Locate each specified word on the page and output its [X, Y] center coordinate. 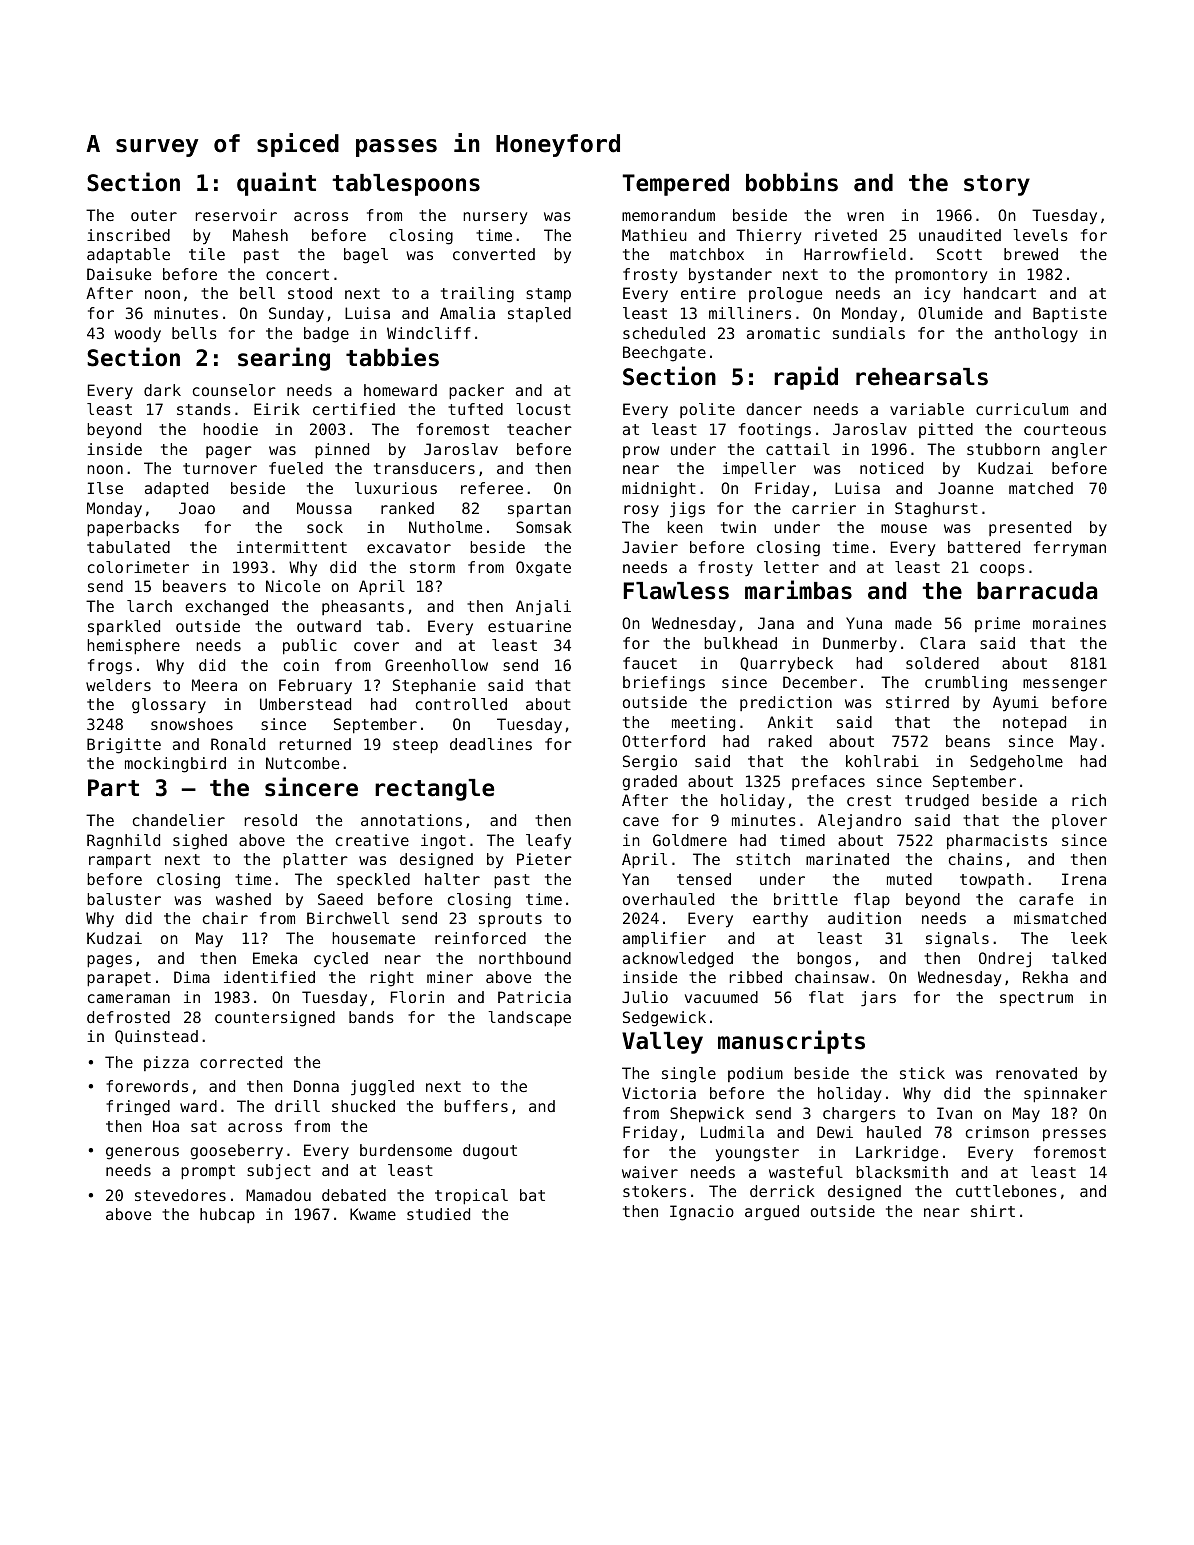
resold [271, 820]
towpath [992, 881]
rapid [806, 378]
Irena [1084, 879]
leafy [548, 842]
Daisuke [119, 274]
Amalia [467, 313]
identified [269, 977]
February [315, 686]
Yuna [864, 623]
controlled [461, 704]
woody [137, 334]
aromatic [783, 333]
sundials [869, 333]
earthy [780, 919]
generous [142, 1153]
